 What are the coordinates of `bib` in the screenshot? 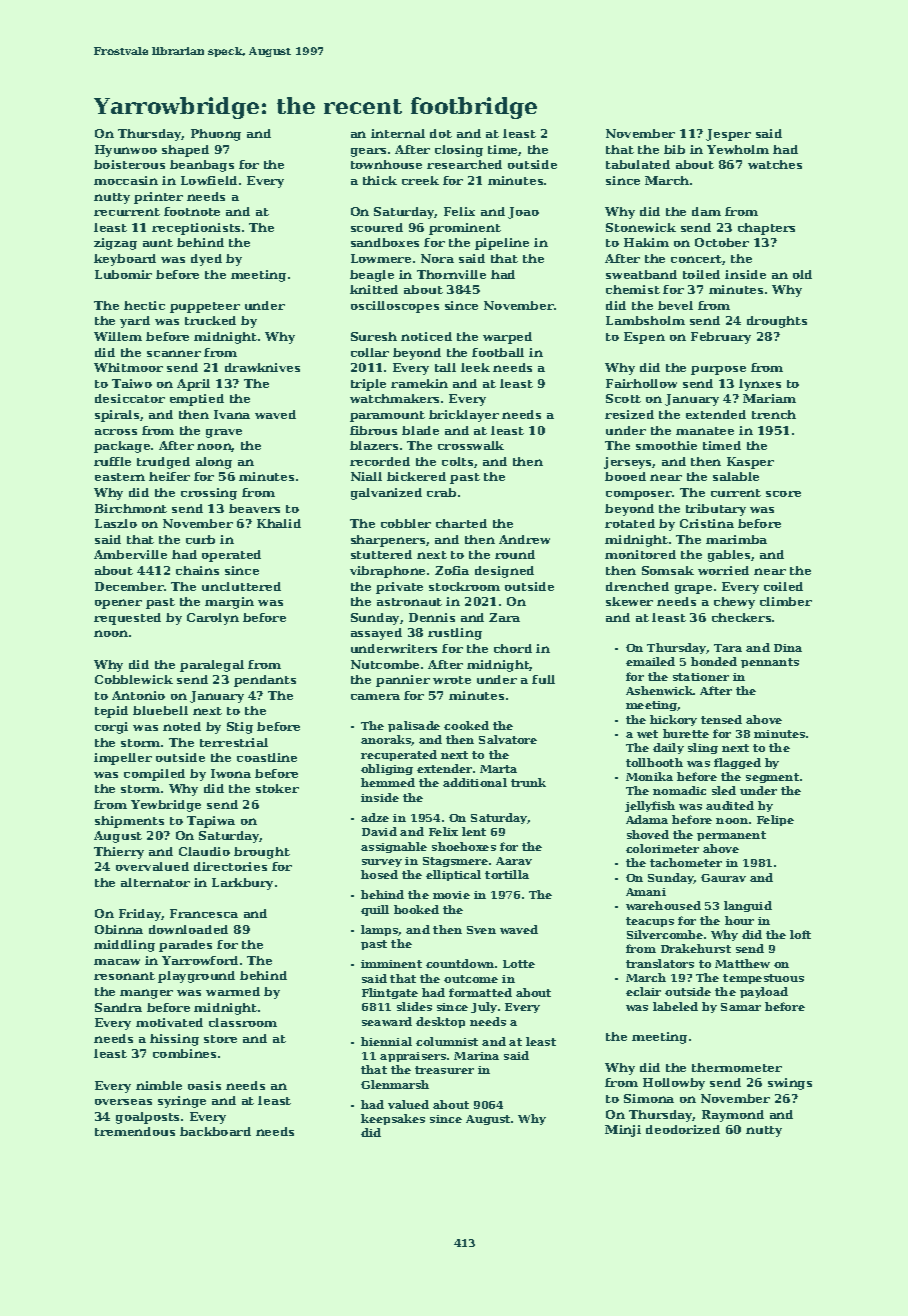 It's located at (674, 149).
